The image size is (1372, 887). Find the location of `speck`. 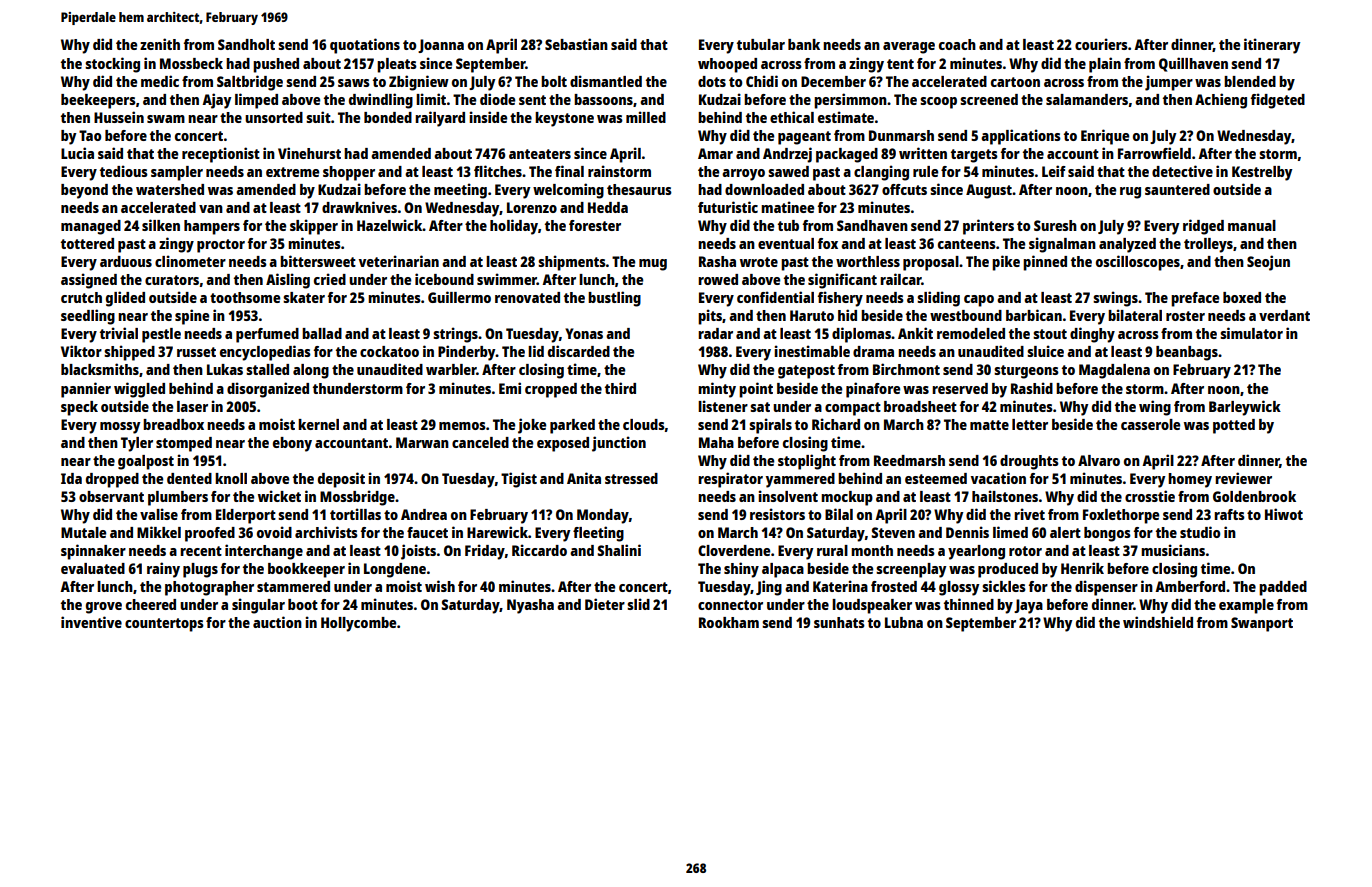

speck is located at coordinates (79, 408).
